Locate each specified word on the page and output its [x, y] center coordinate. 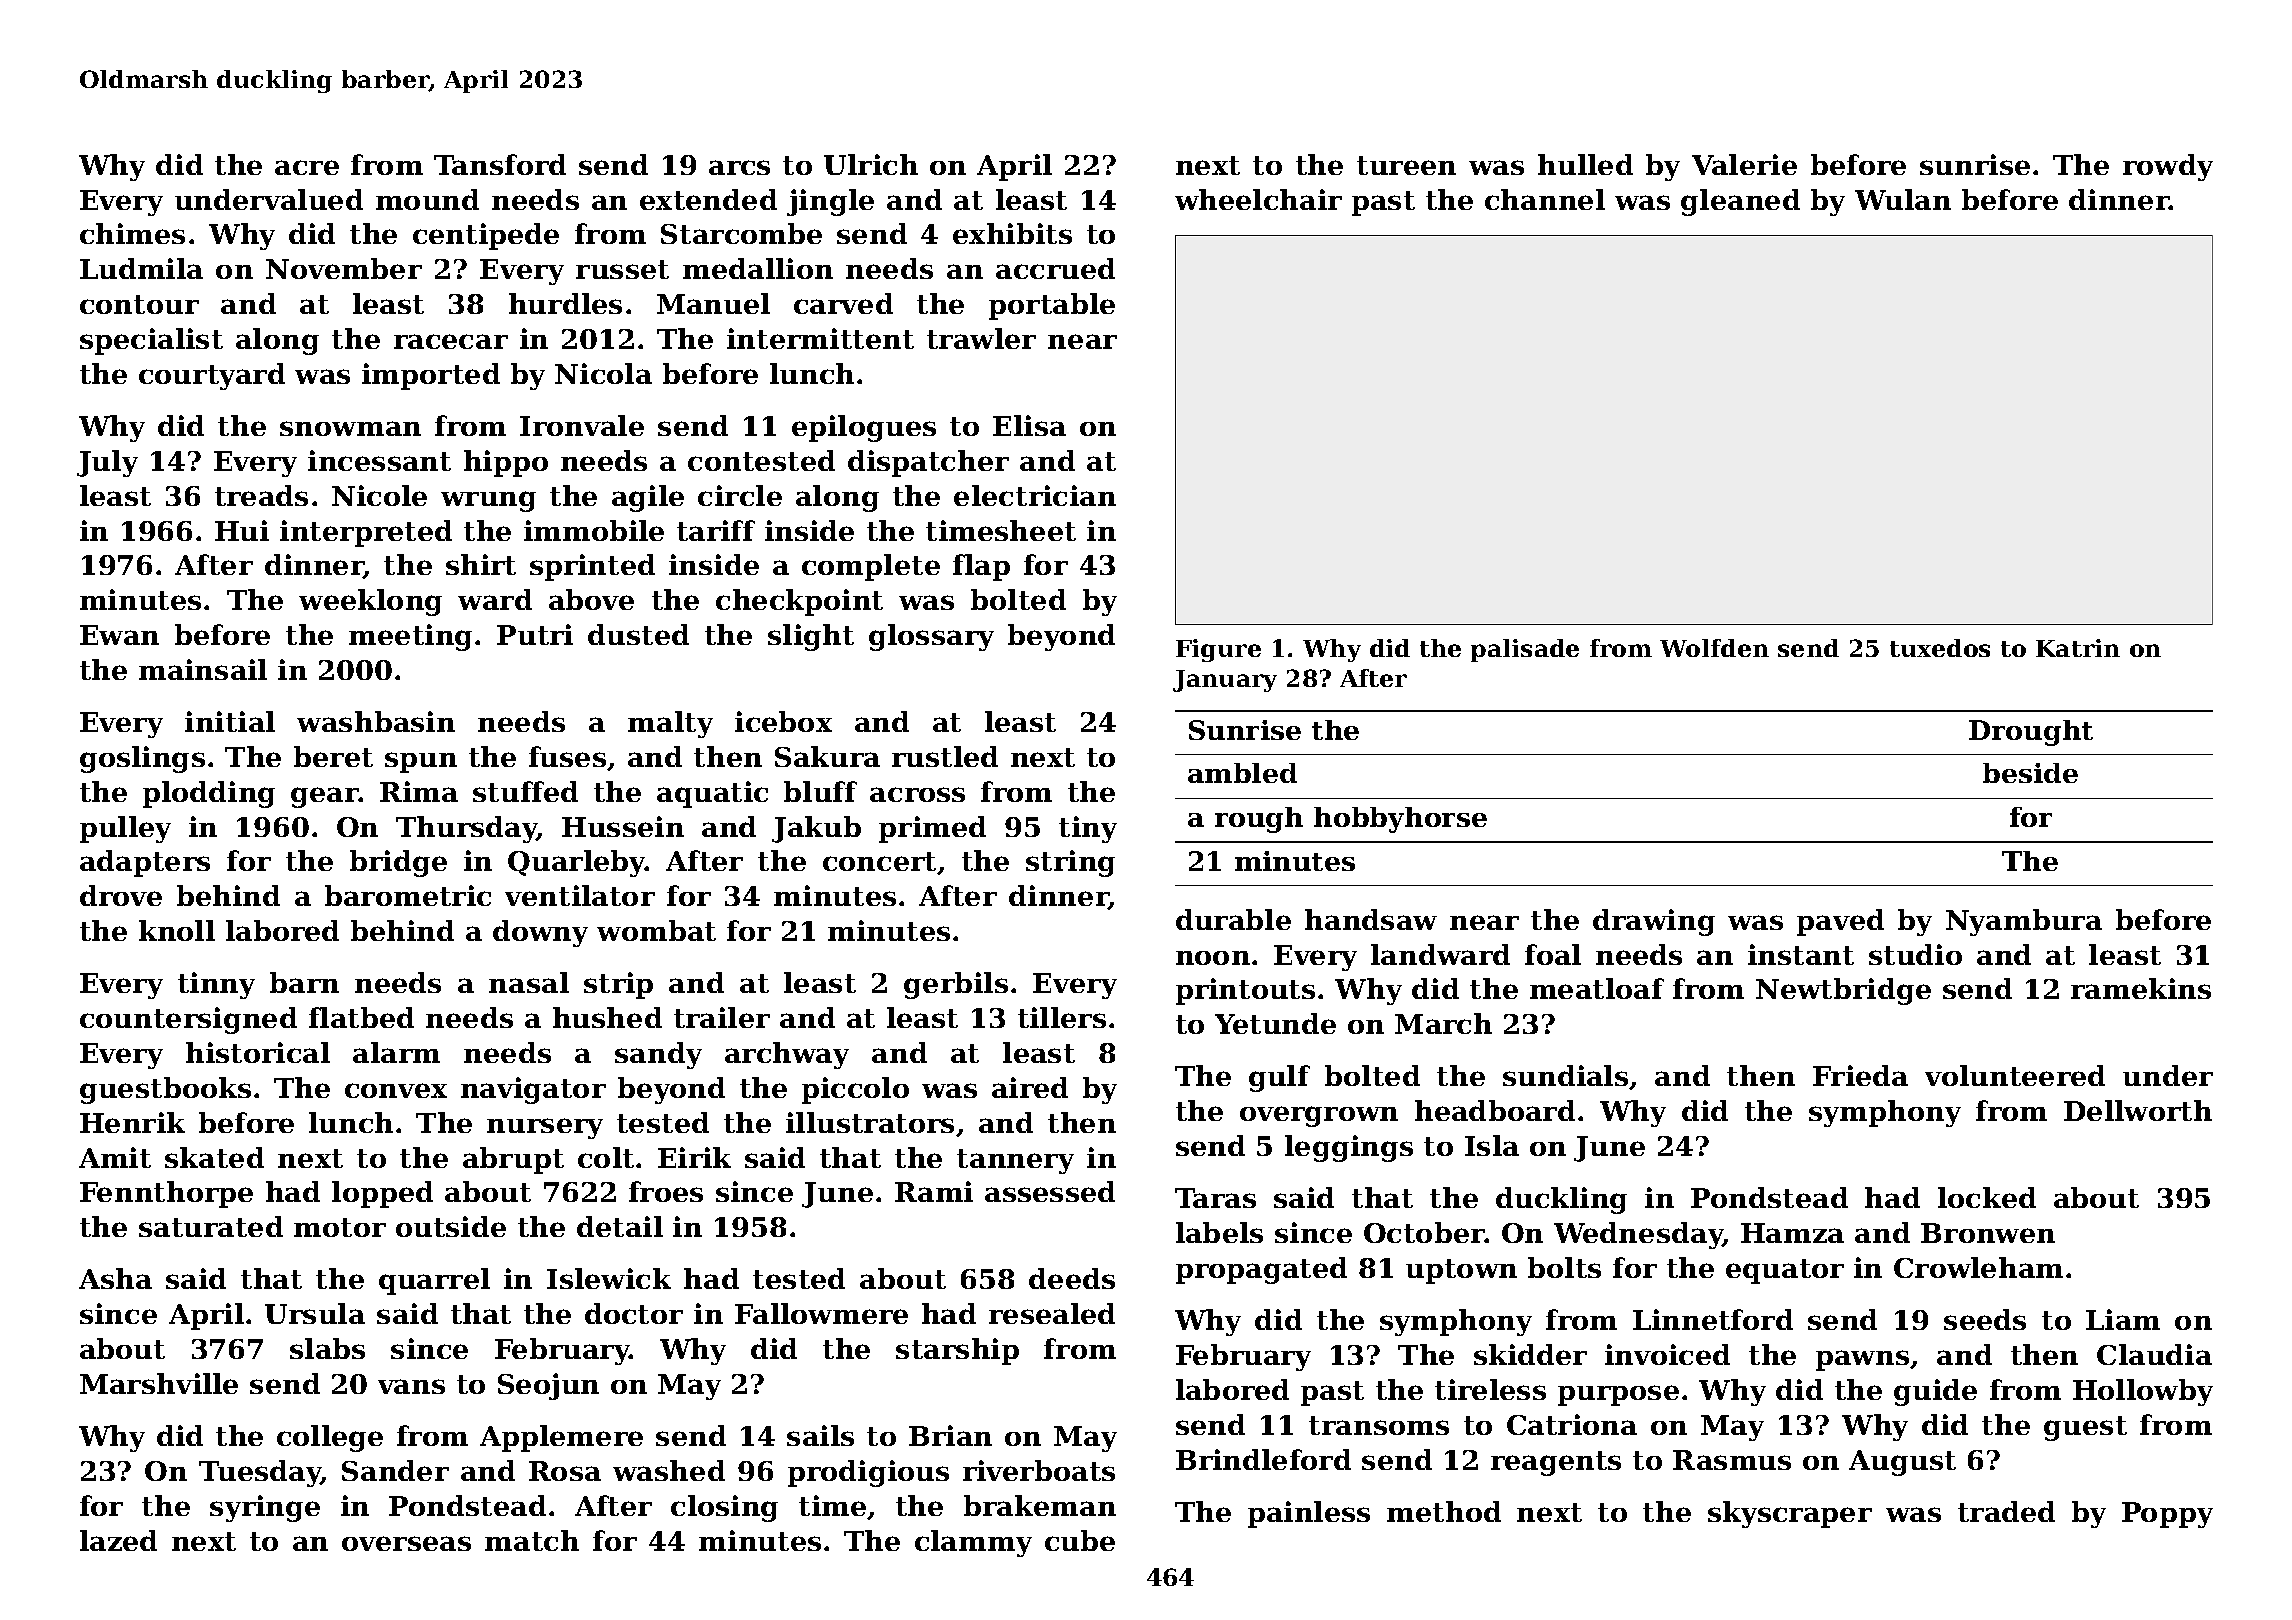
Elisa [1029, 425]
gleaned [1740, 202]
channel [1545, 199]
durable [1233, 919]
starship [957, 1351]
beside [2030, 773]
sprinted [592, 567]
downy [540, 933]
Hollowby [2143, 1392]
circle [740, 495]
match [532, 1540]
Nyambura [2024, 922]
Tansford [500, 164]
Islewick [609, 1278]
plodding [209, 794]
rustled [945, 756]
